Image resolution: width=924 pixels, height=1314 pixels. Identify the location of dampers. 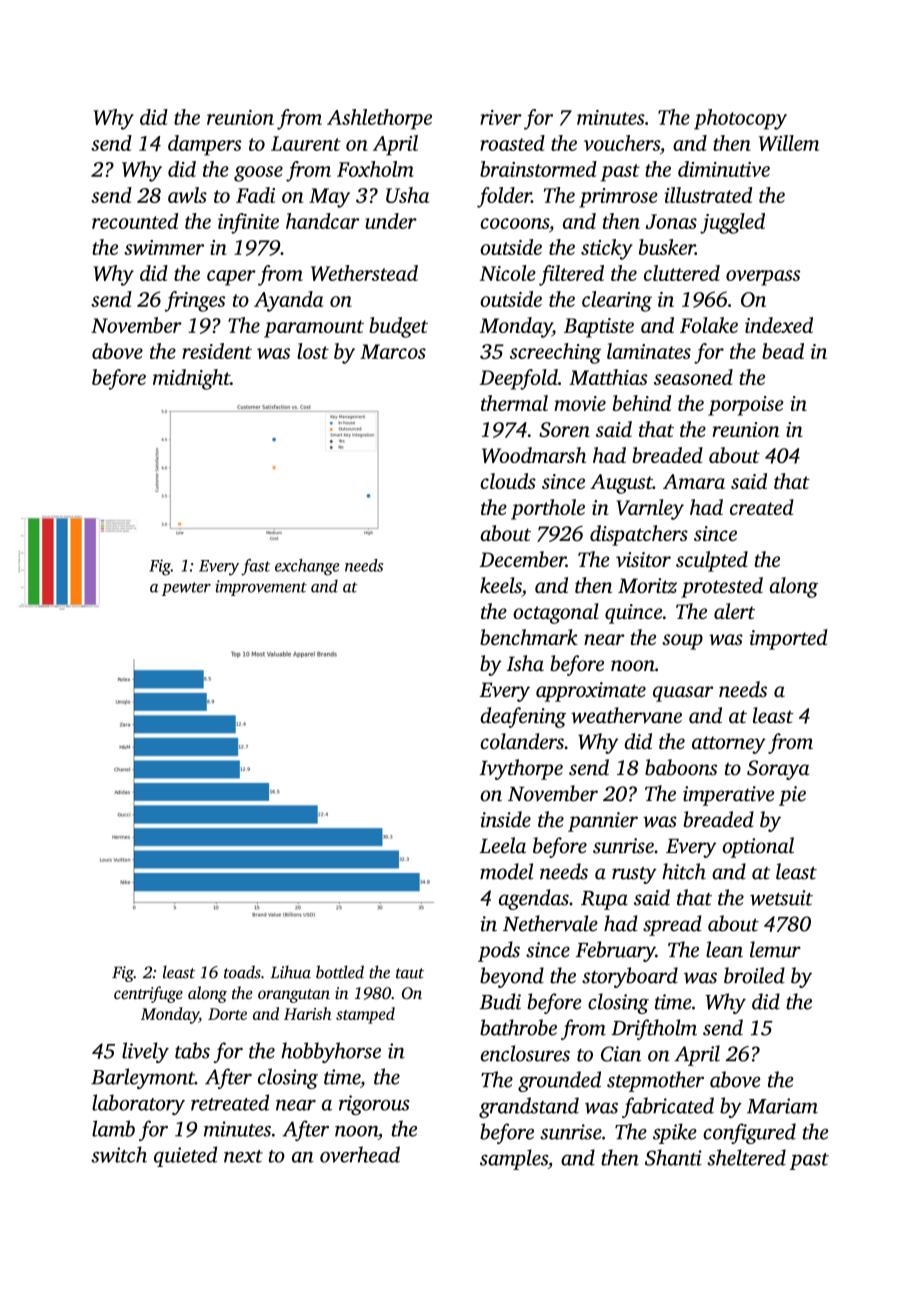
(205, 145).
